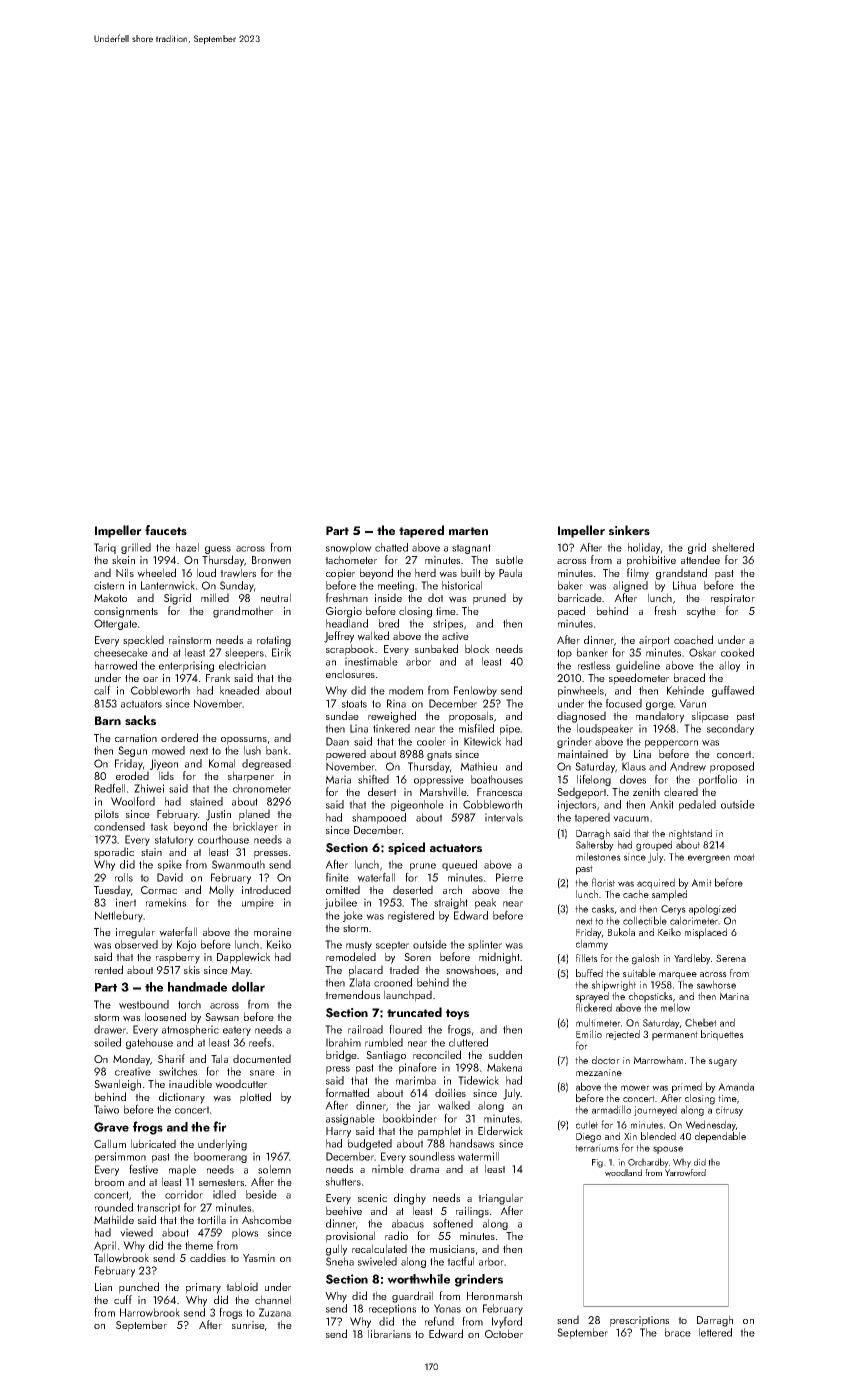 The width and height of the page is (849, 1400). I want to click on floured, so click(405, 1029).
